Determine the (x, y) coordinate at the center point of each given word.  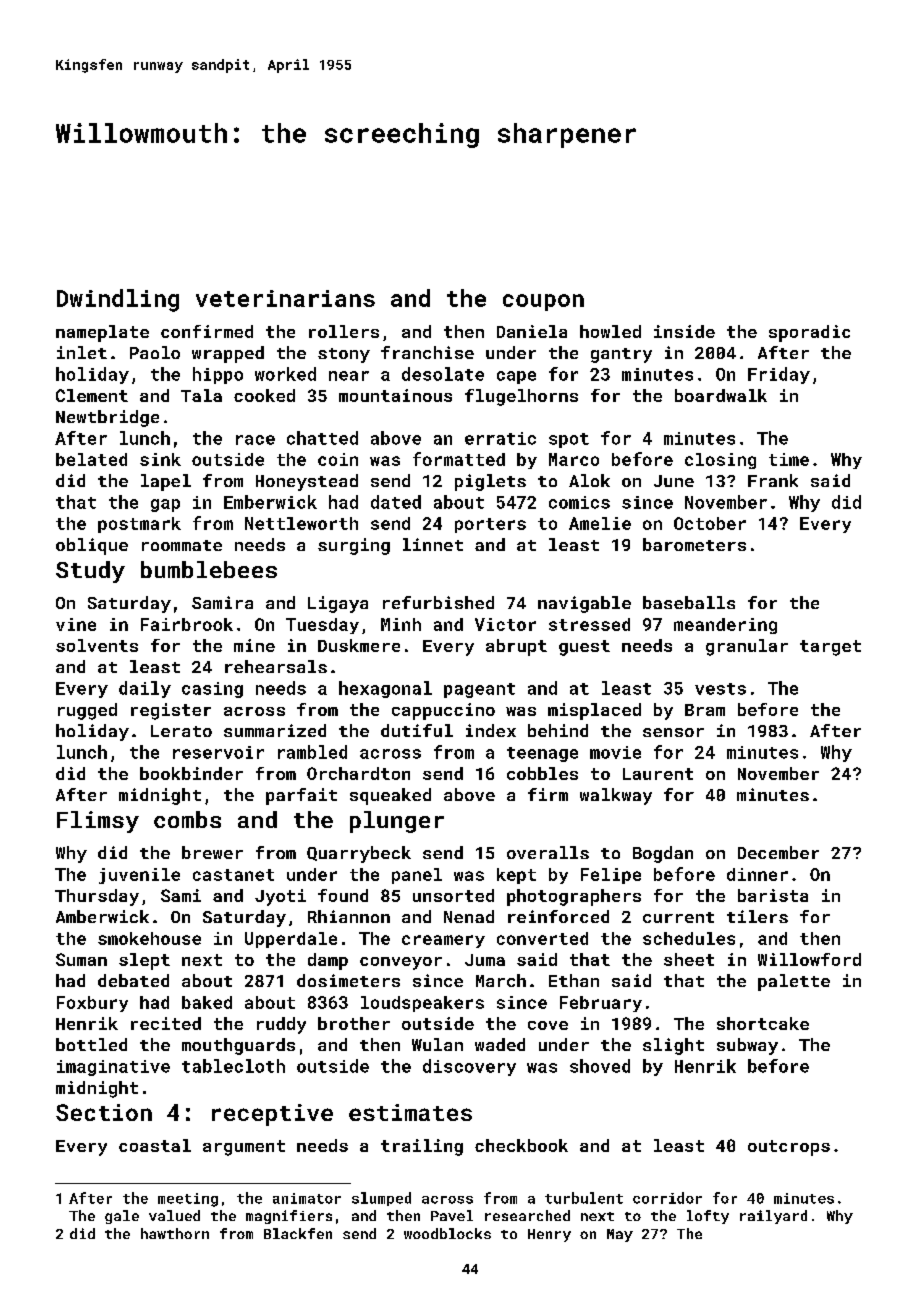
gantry (621, 355)
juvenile (139, 876)
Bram (705, 710)
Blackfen (298, 1233)
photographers (574, 897)
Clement (92, 395)
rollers (344, 331)
